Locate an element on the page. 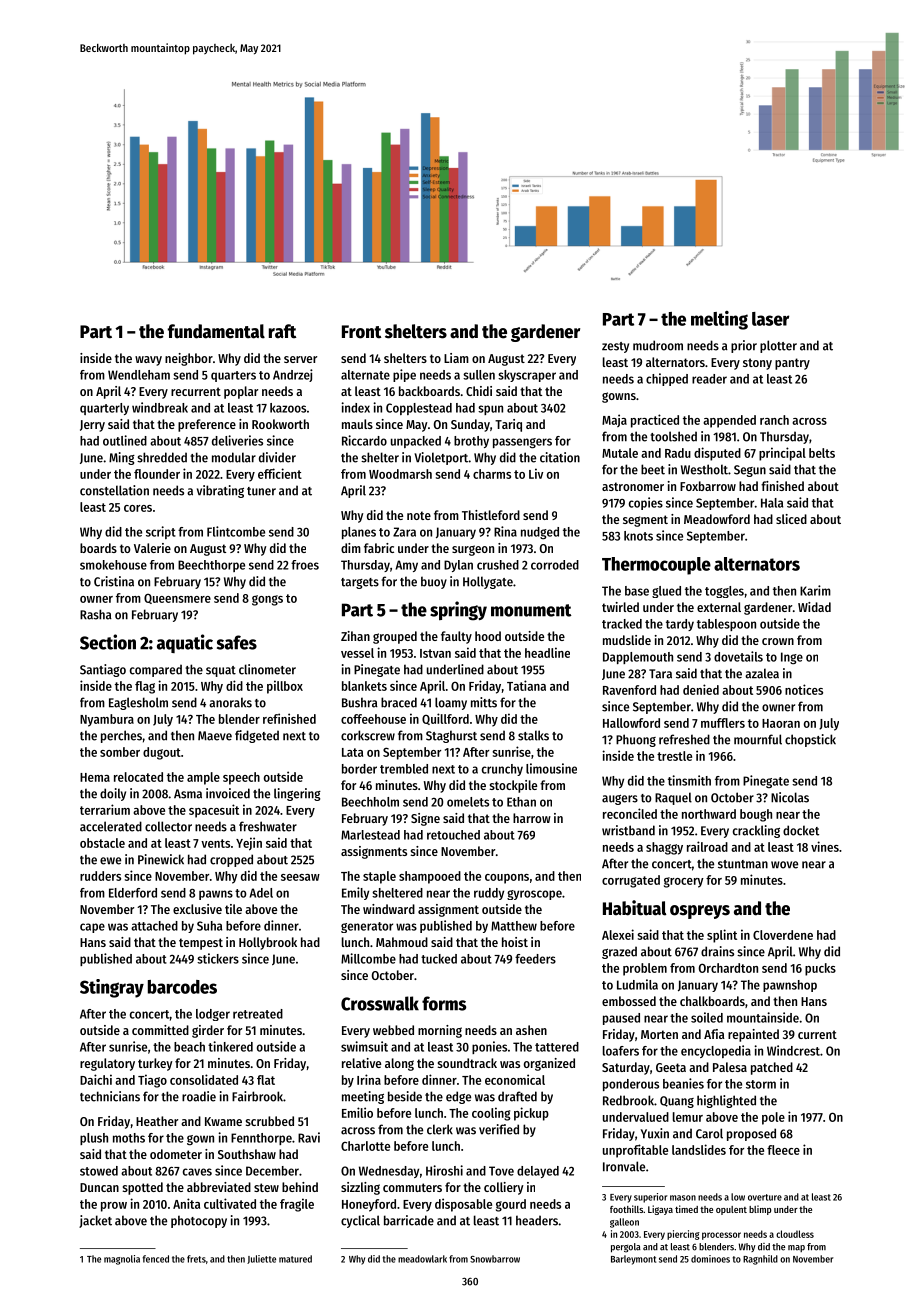 The height and width of the document is (1308, 924). squat is located at coordinates (221, 671).
